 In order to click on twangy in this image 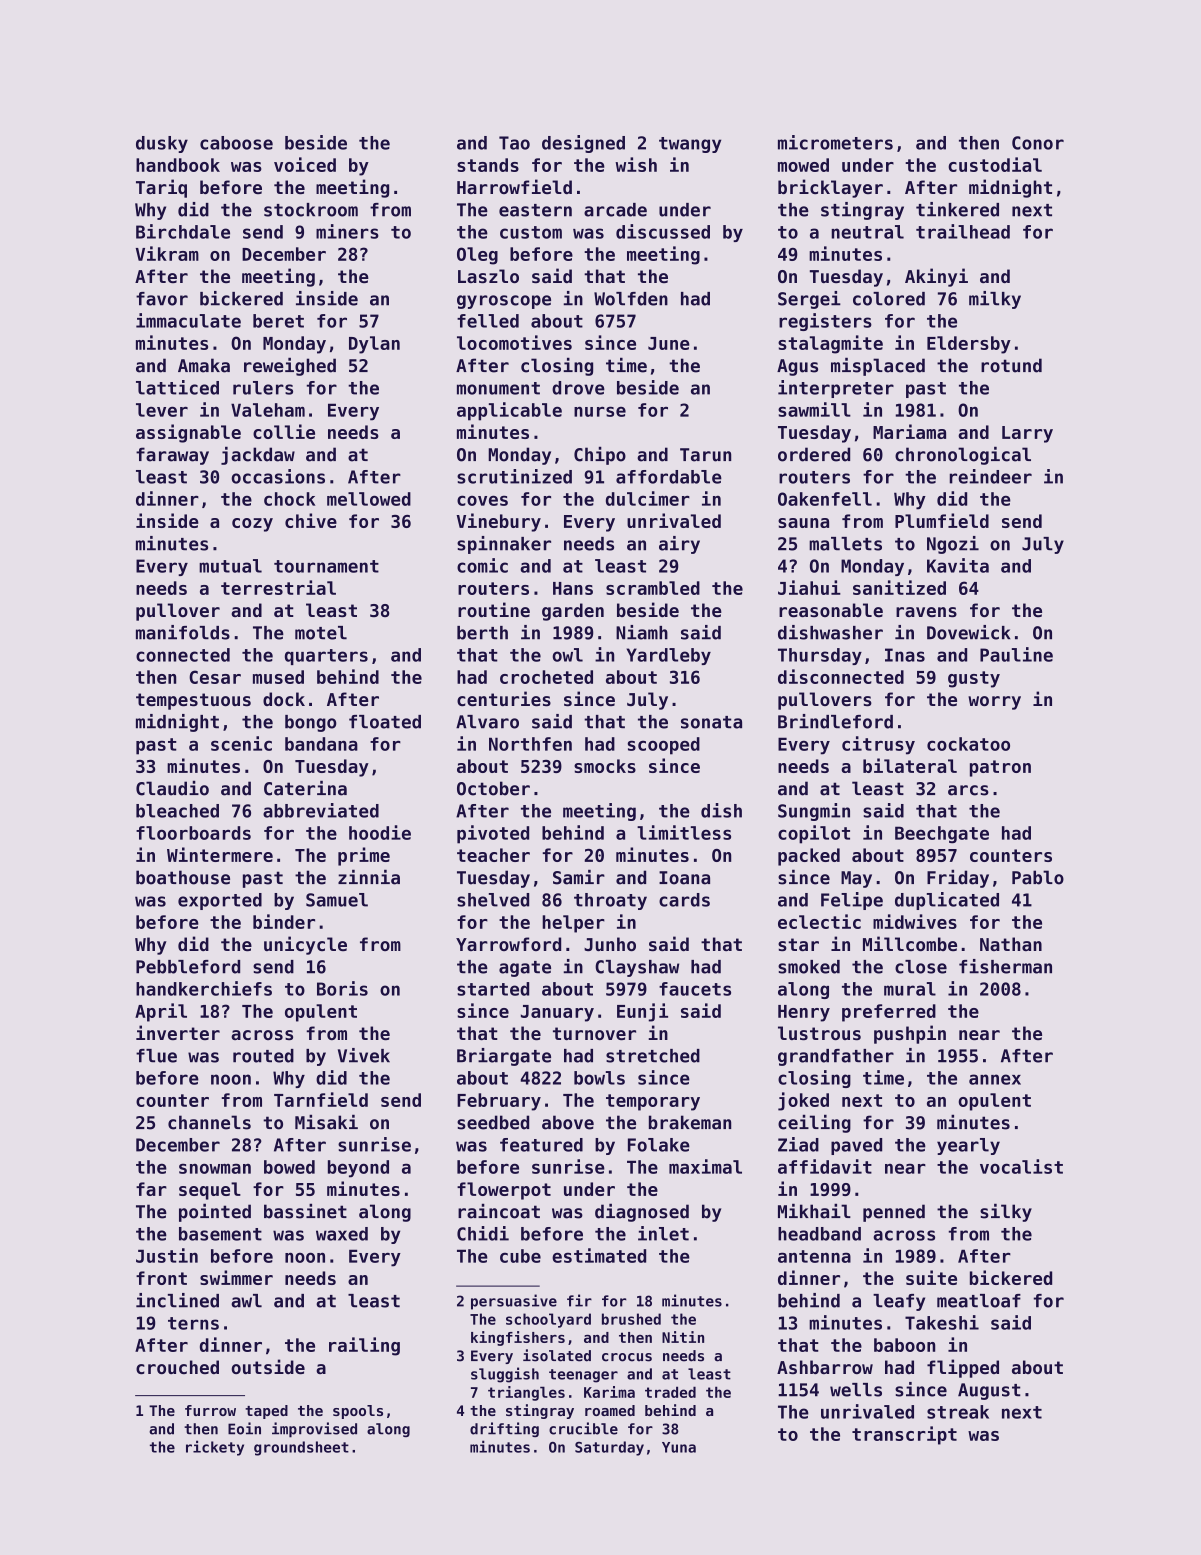, I will do `click(690, 145)`.
